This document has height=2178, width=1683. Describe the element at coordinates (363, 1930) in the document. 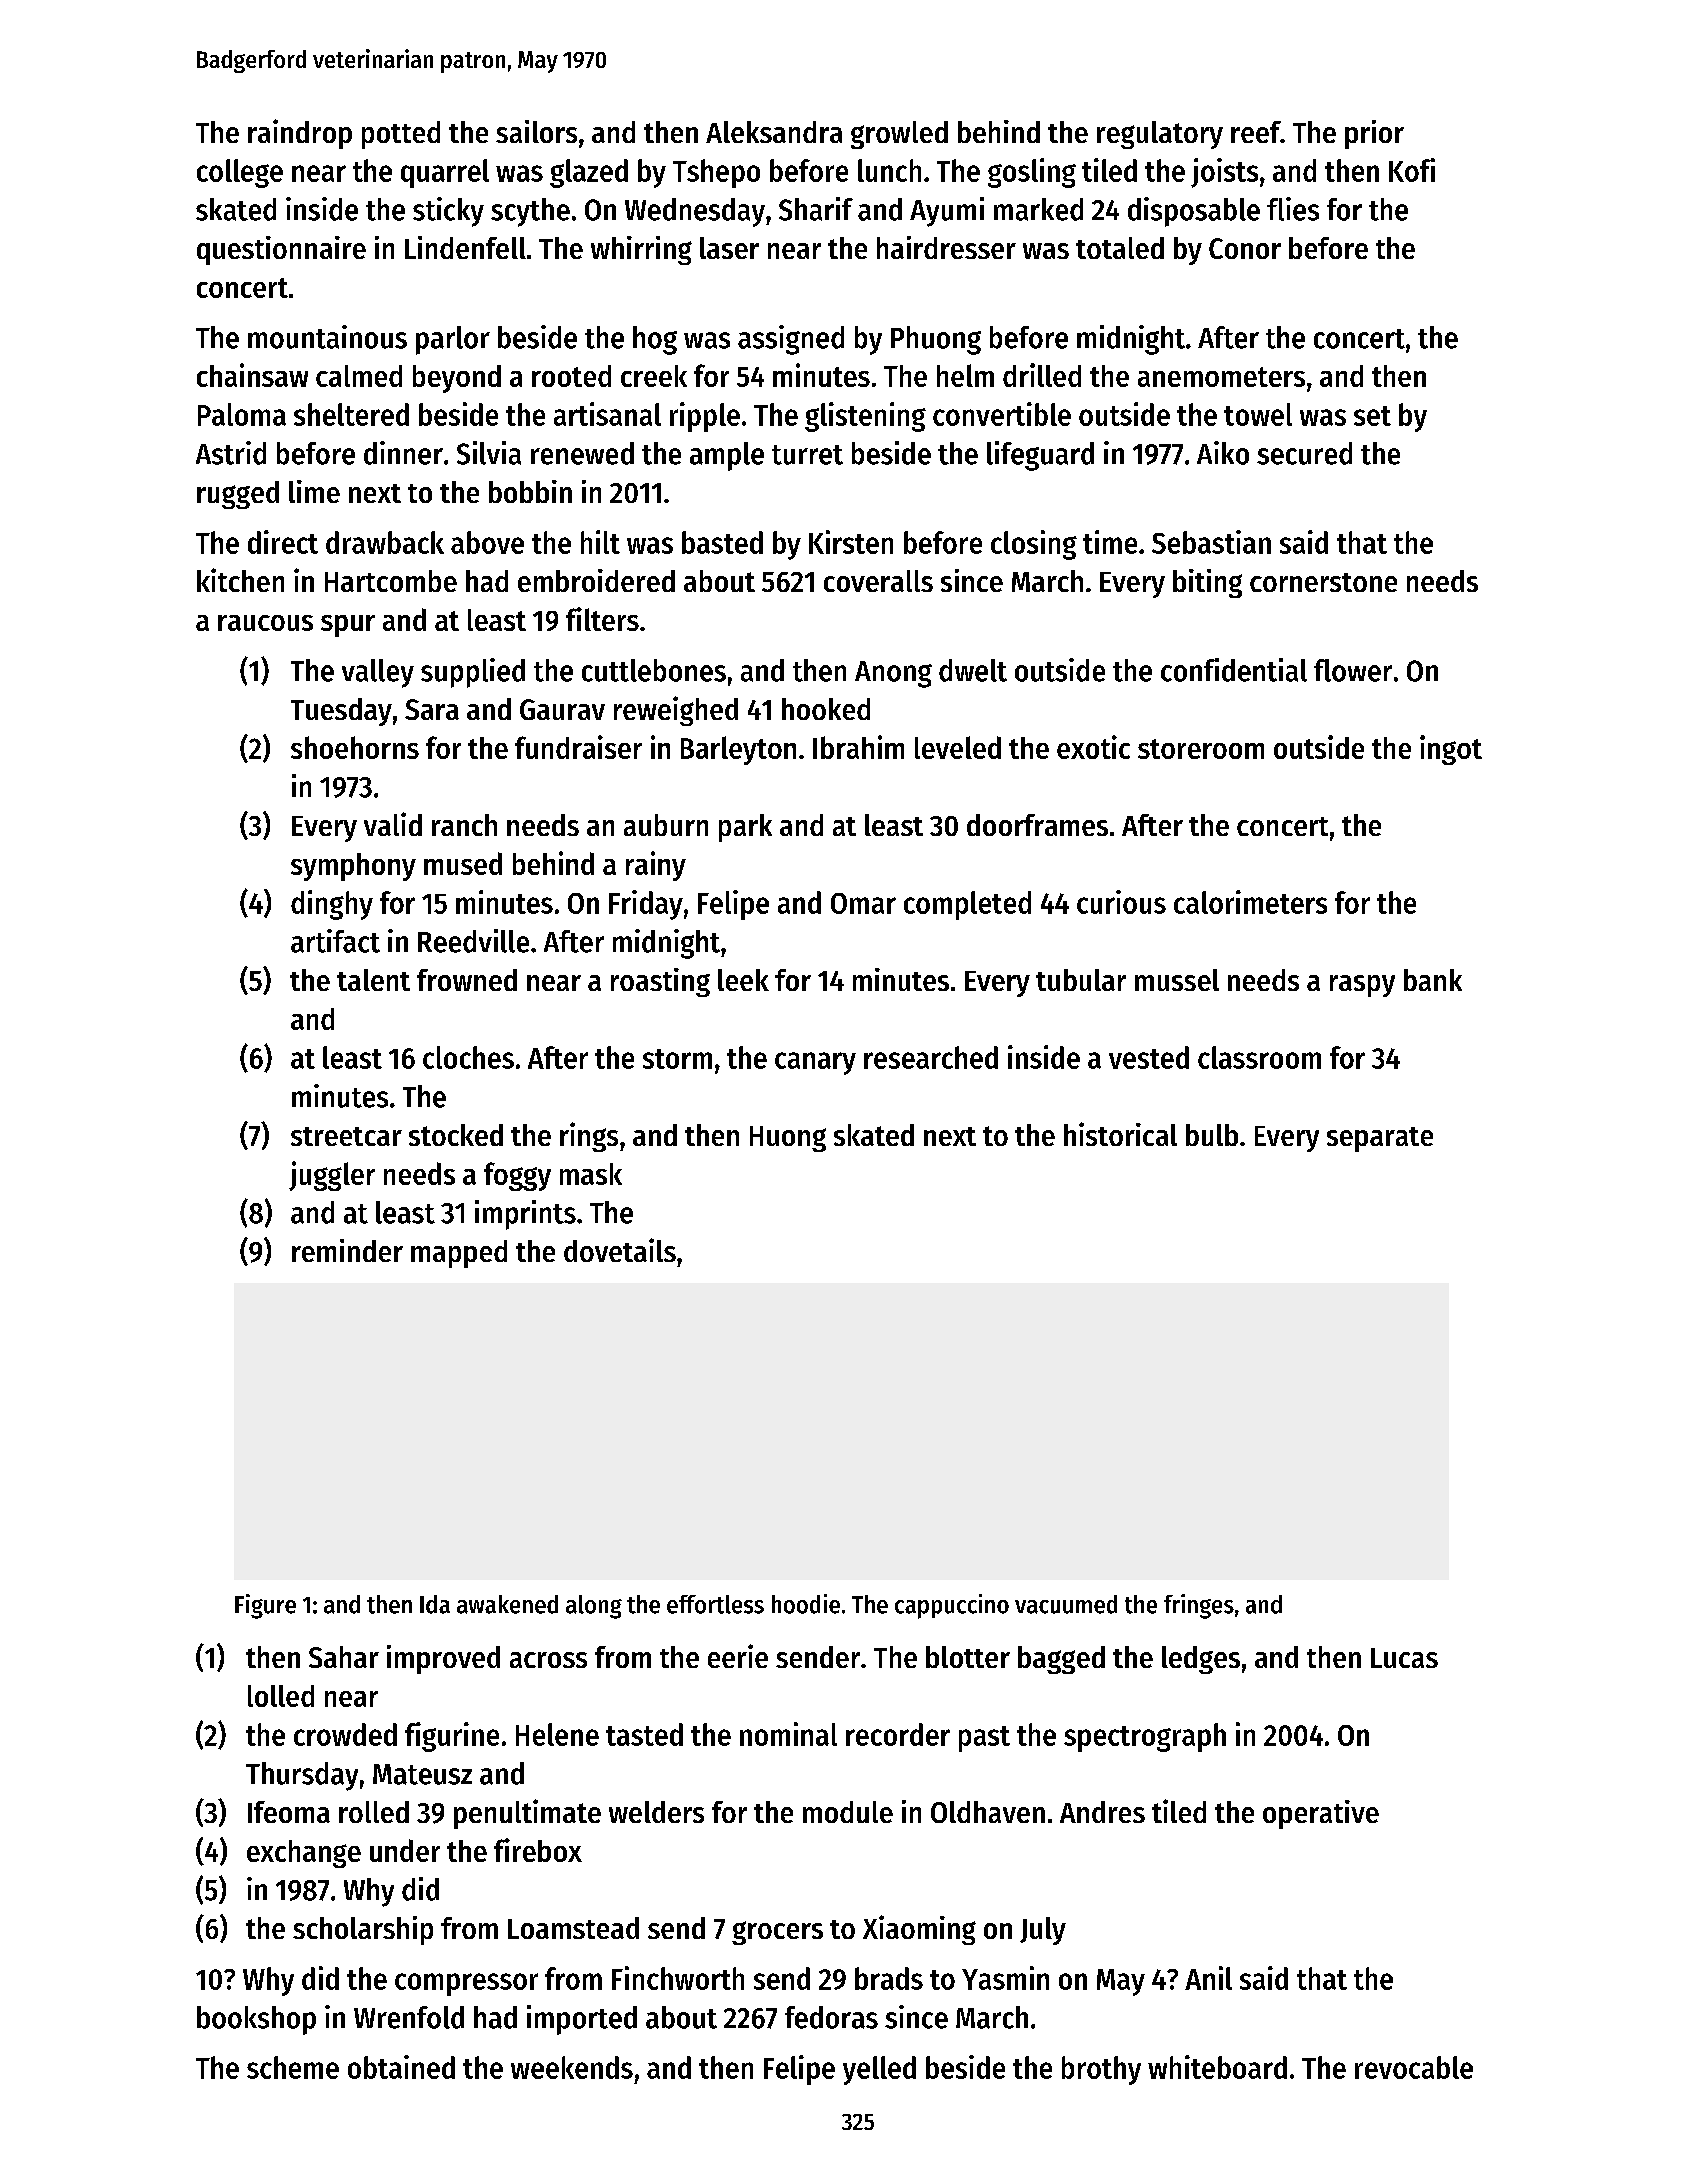

I see `scholarship` at that location.
